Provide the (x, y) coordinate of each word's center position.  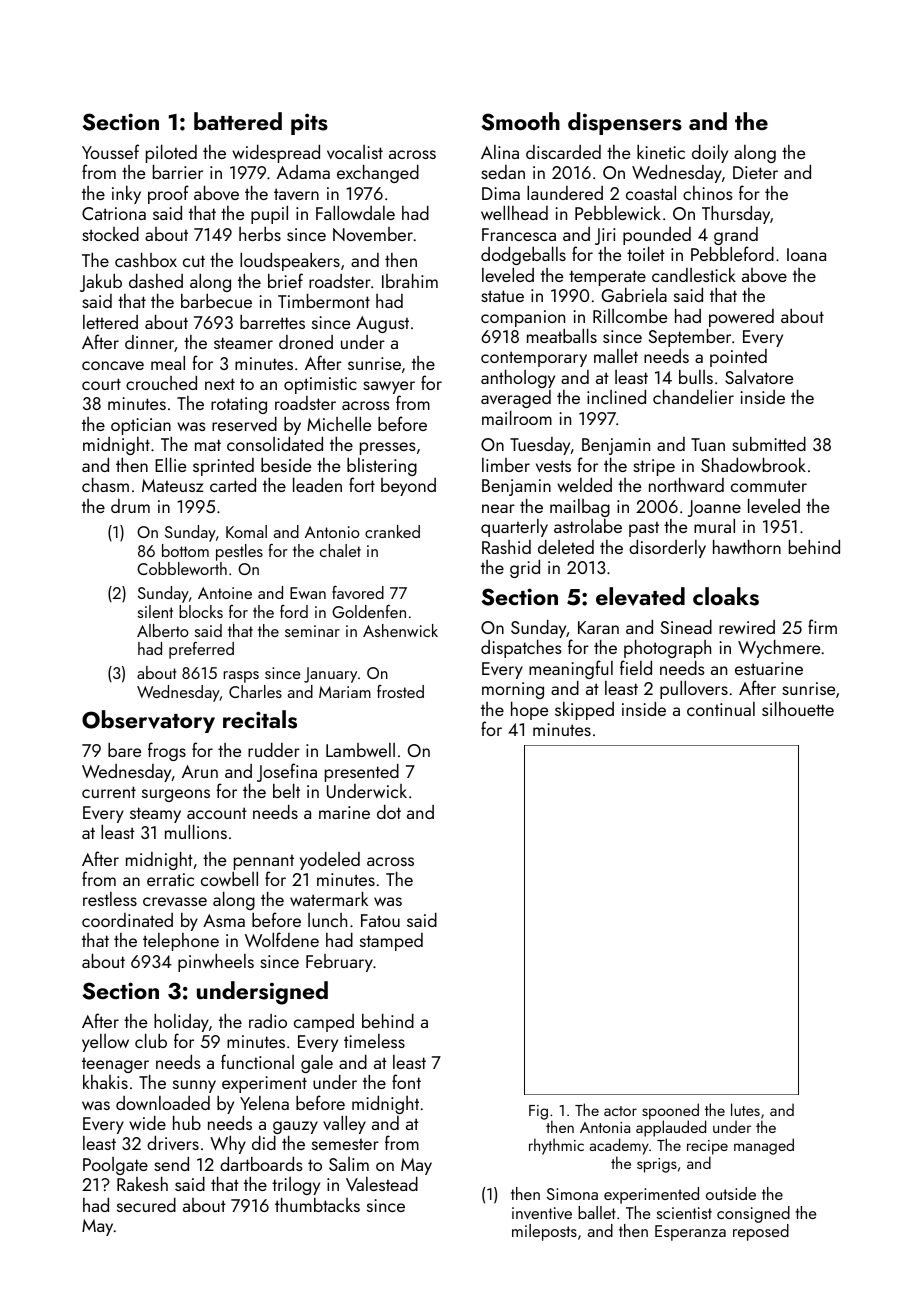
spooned (670, 1112)
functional (257, 1061)
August (382, 324)
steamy (155, 815)
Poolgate (115, 1166)
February (339, 963)
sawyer (389, 388)
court (101, 384)
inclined (616, 396)
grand (736, 236)
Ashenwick (400, 630)
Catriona (114, 213)
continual (721, 709)
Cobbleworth (182, 568)
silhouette (798, 708)
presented (362, 772)
